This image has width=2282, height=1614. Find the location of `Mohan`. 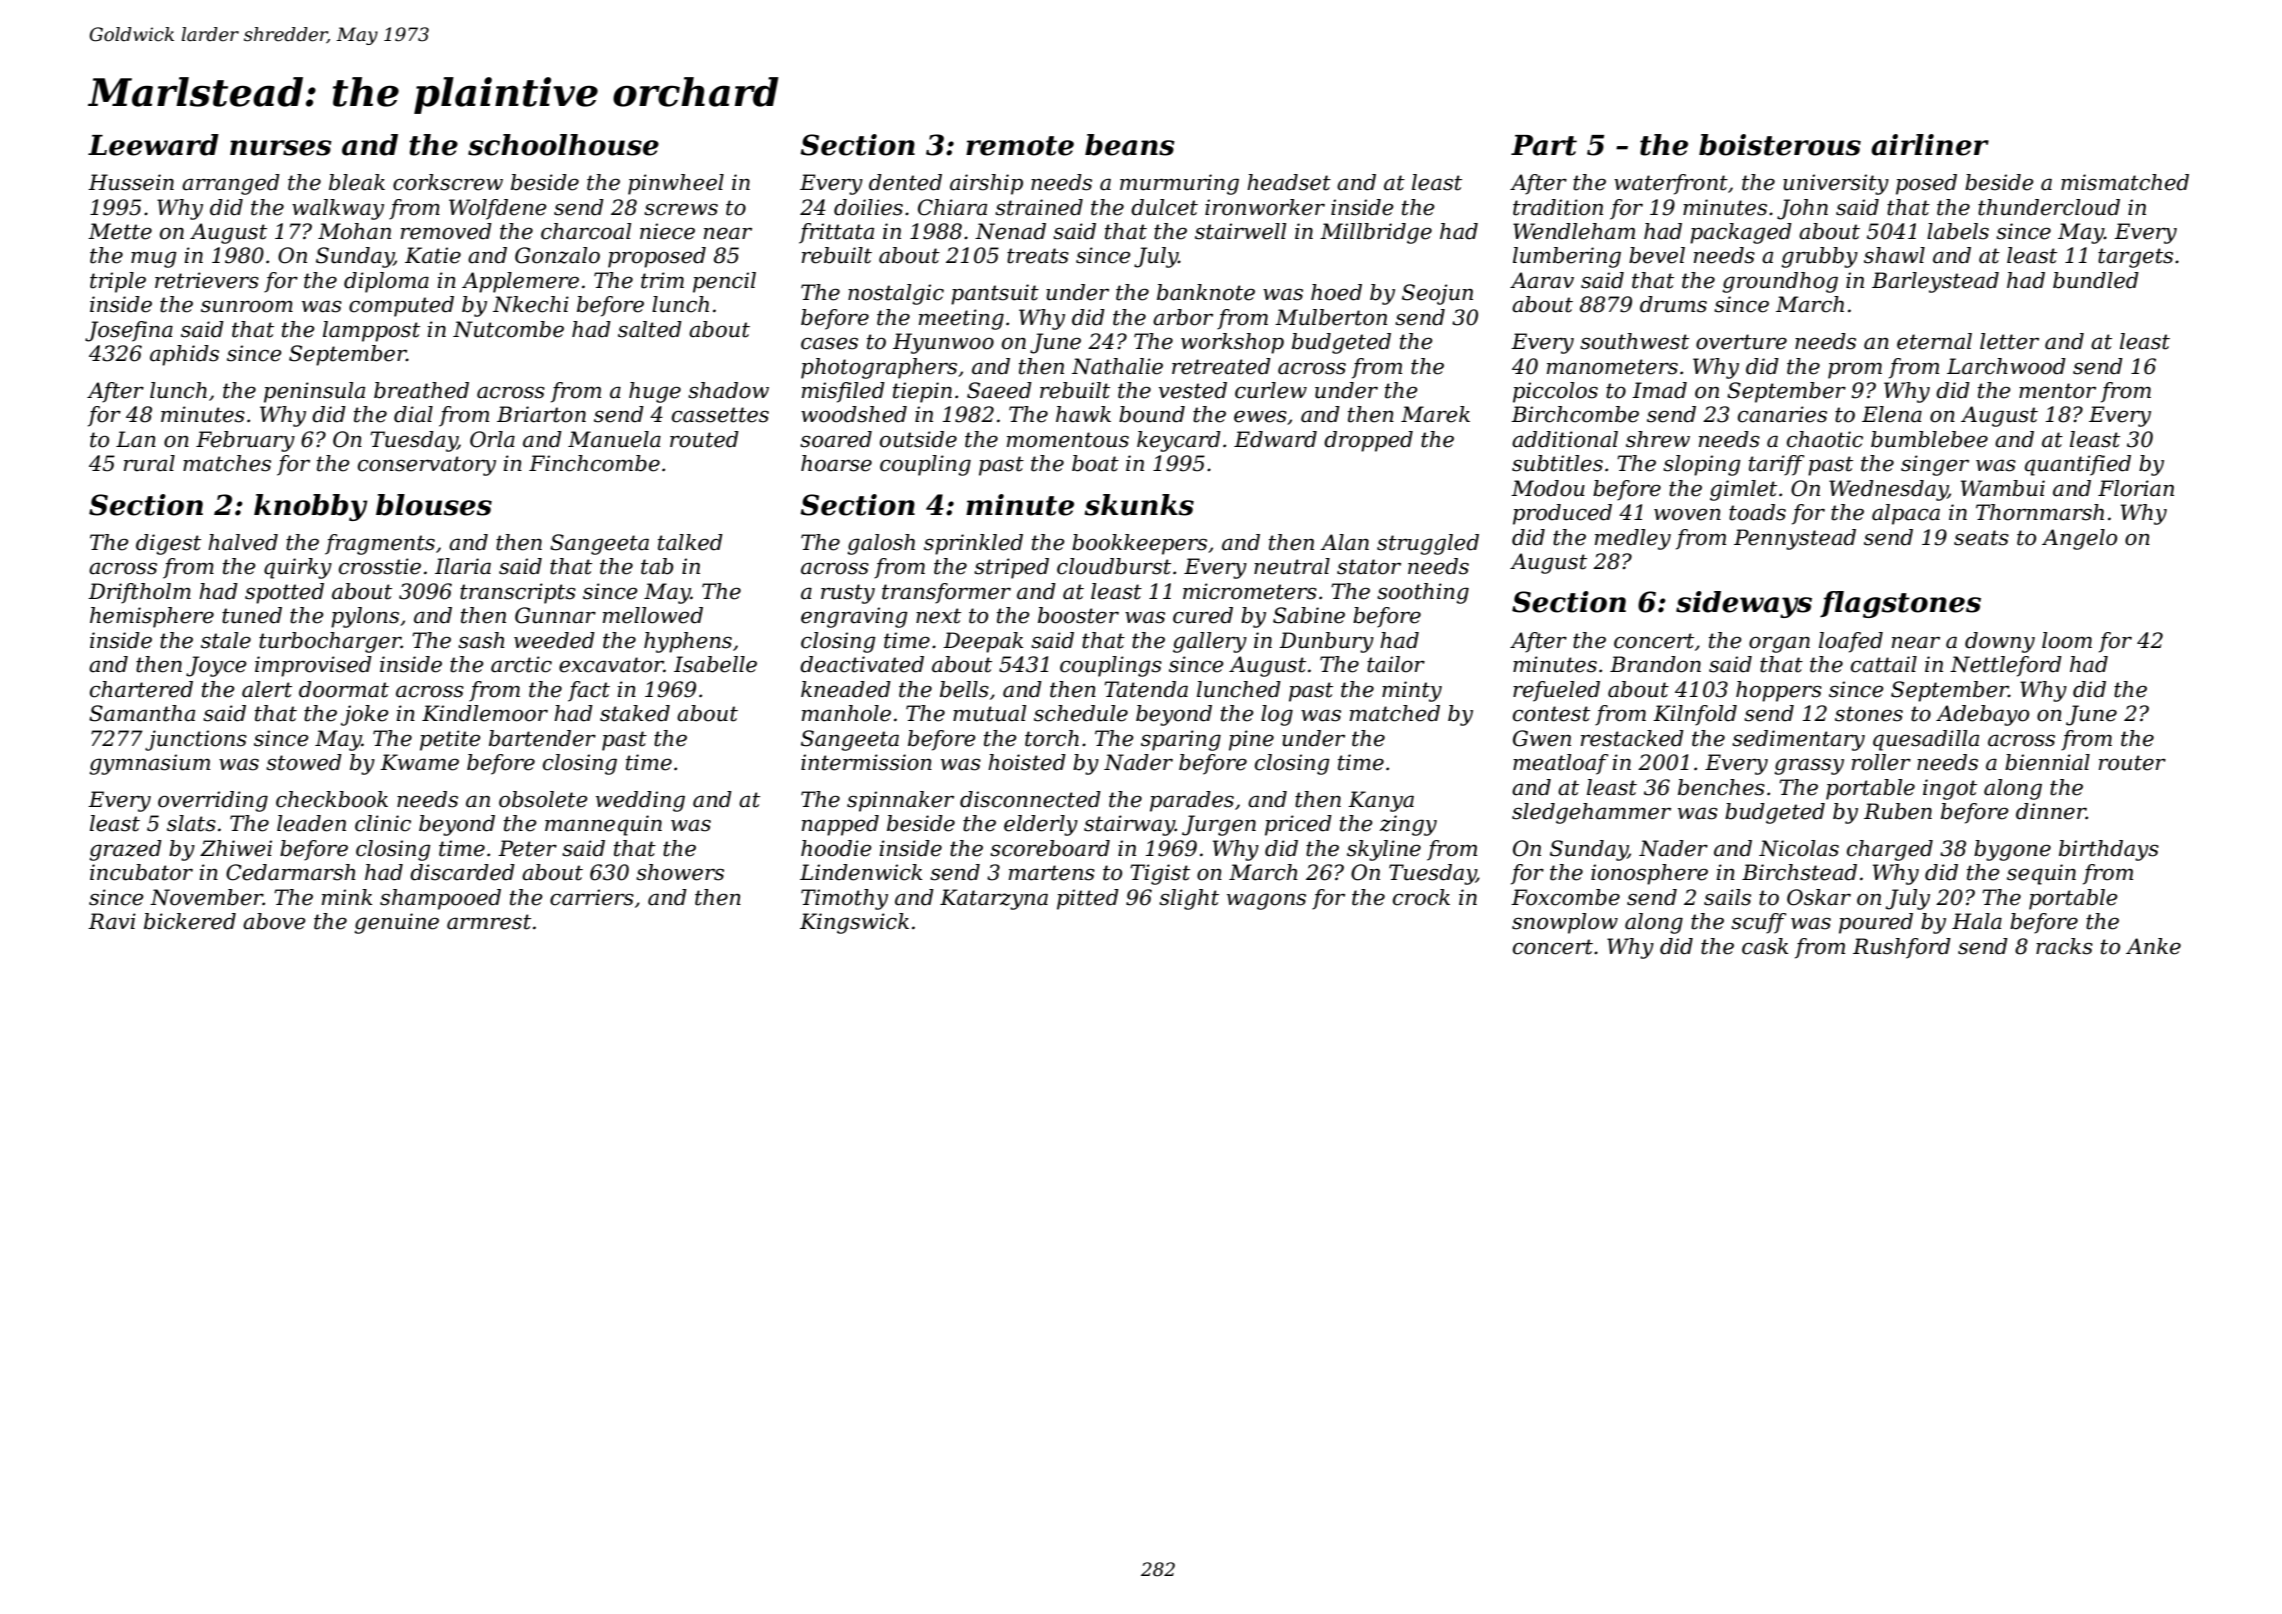

Mohan is located at coordinates (354, 231).
